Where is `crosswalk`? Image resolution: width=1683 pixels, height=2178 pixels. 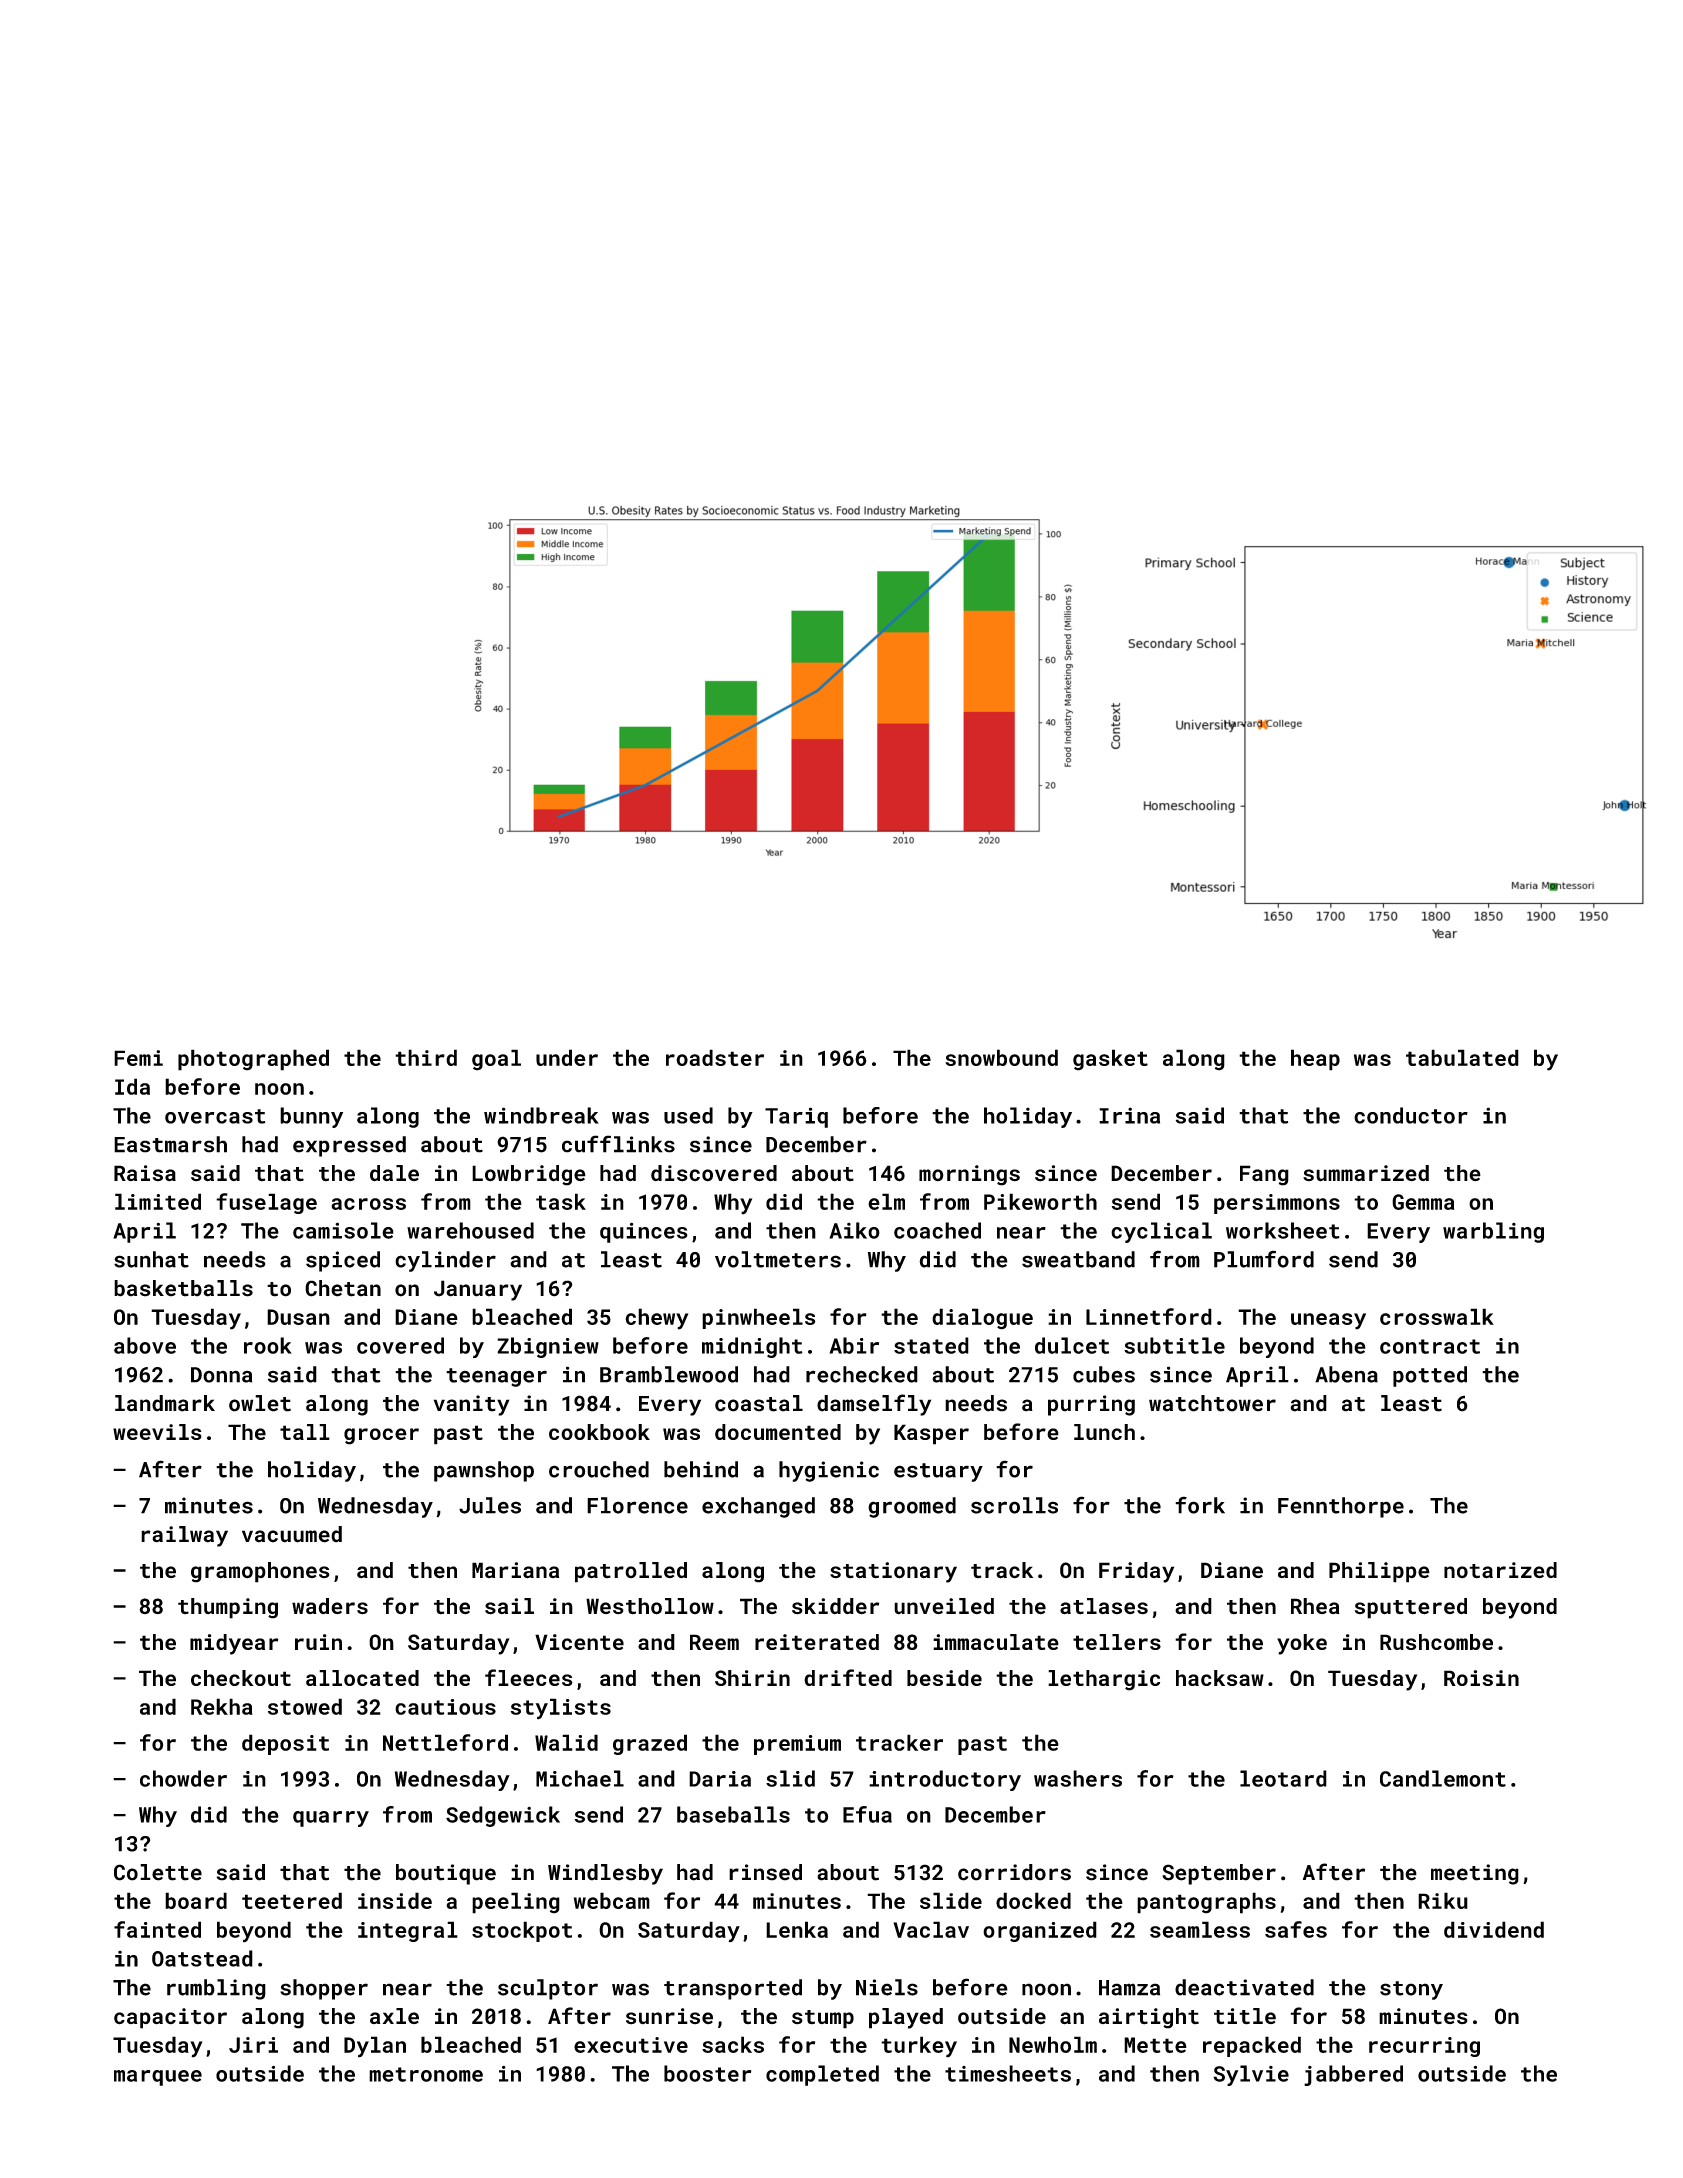
crosswalk is located at coordinates (1437, 1316).
